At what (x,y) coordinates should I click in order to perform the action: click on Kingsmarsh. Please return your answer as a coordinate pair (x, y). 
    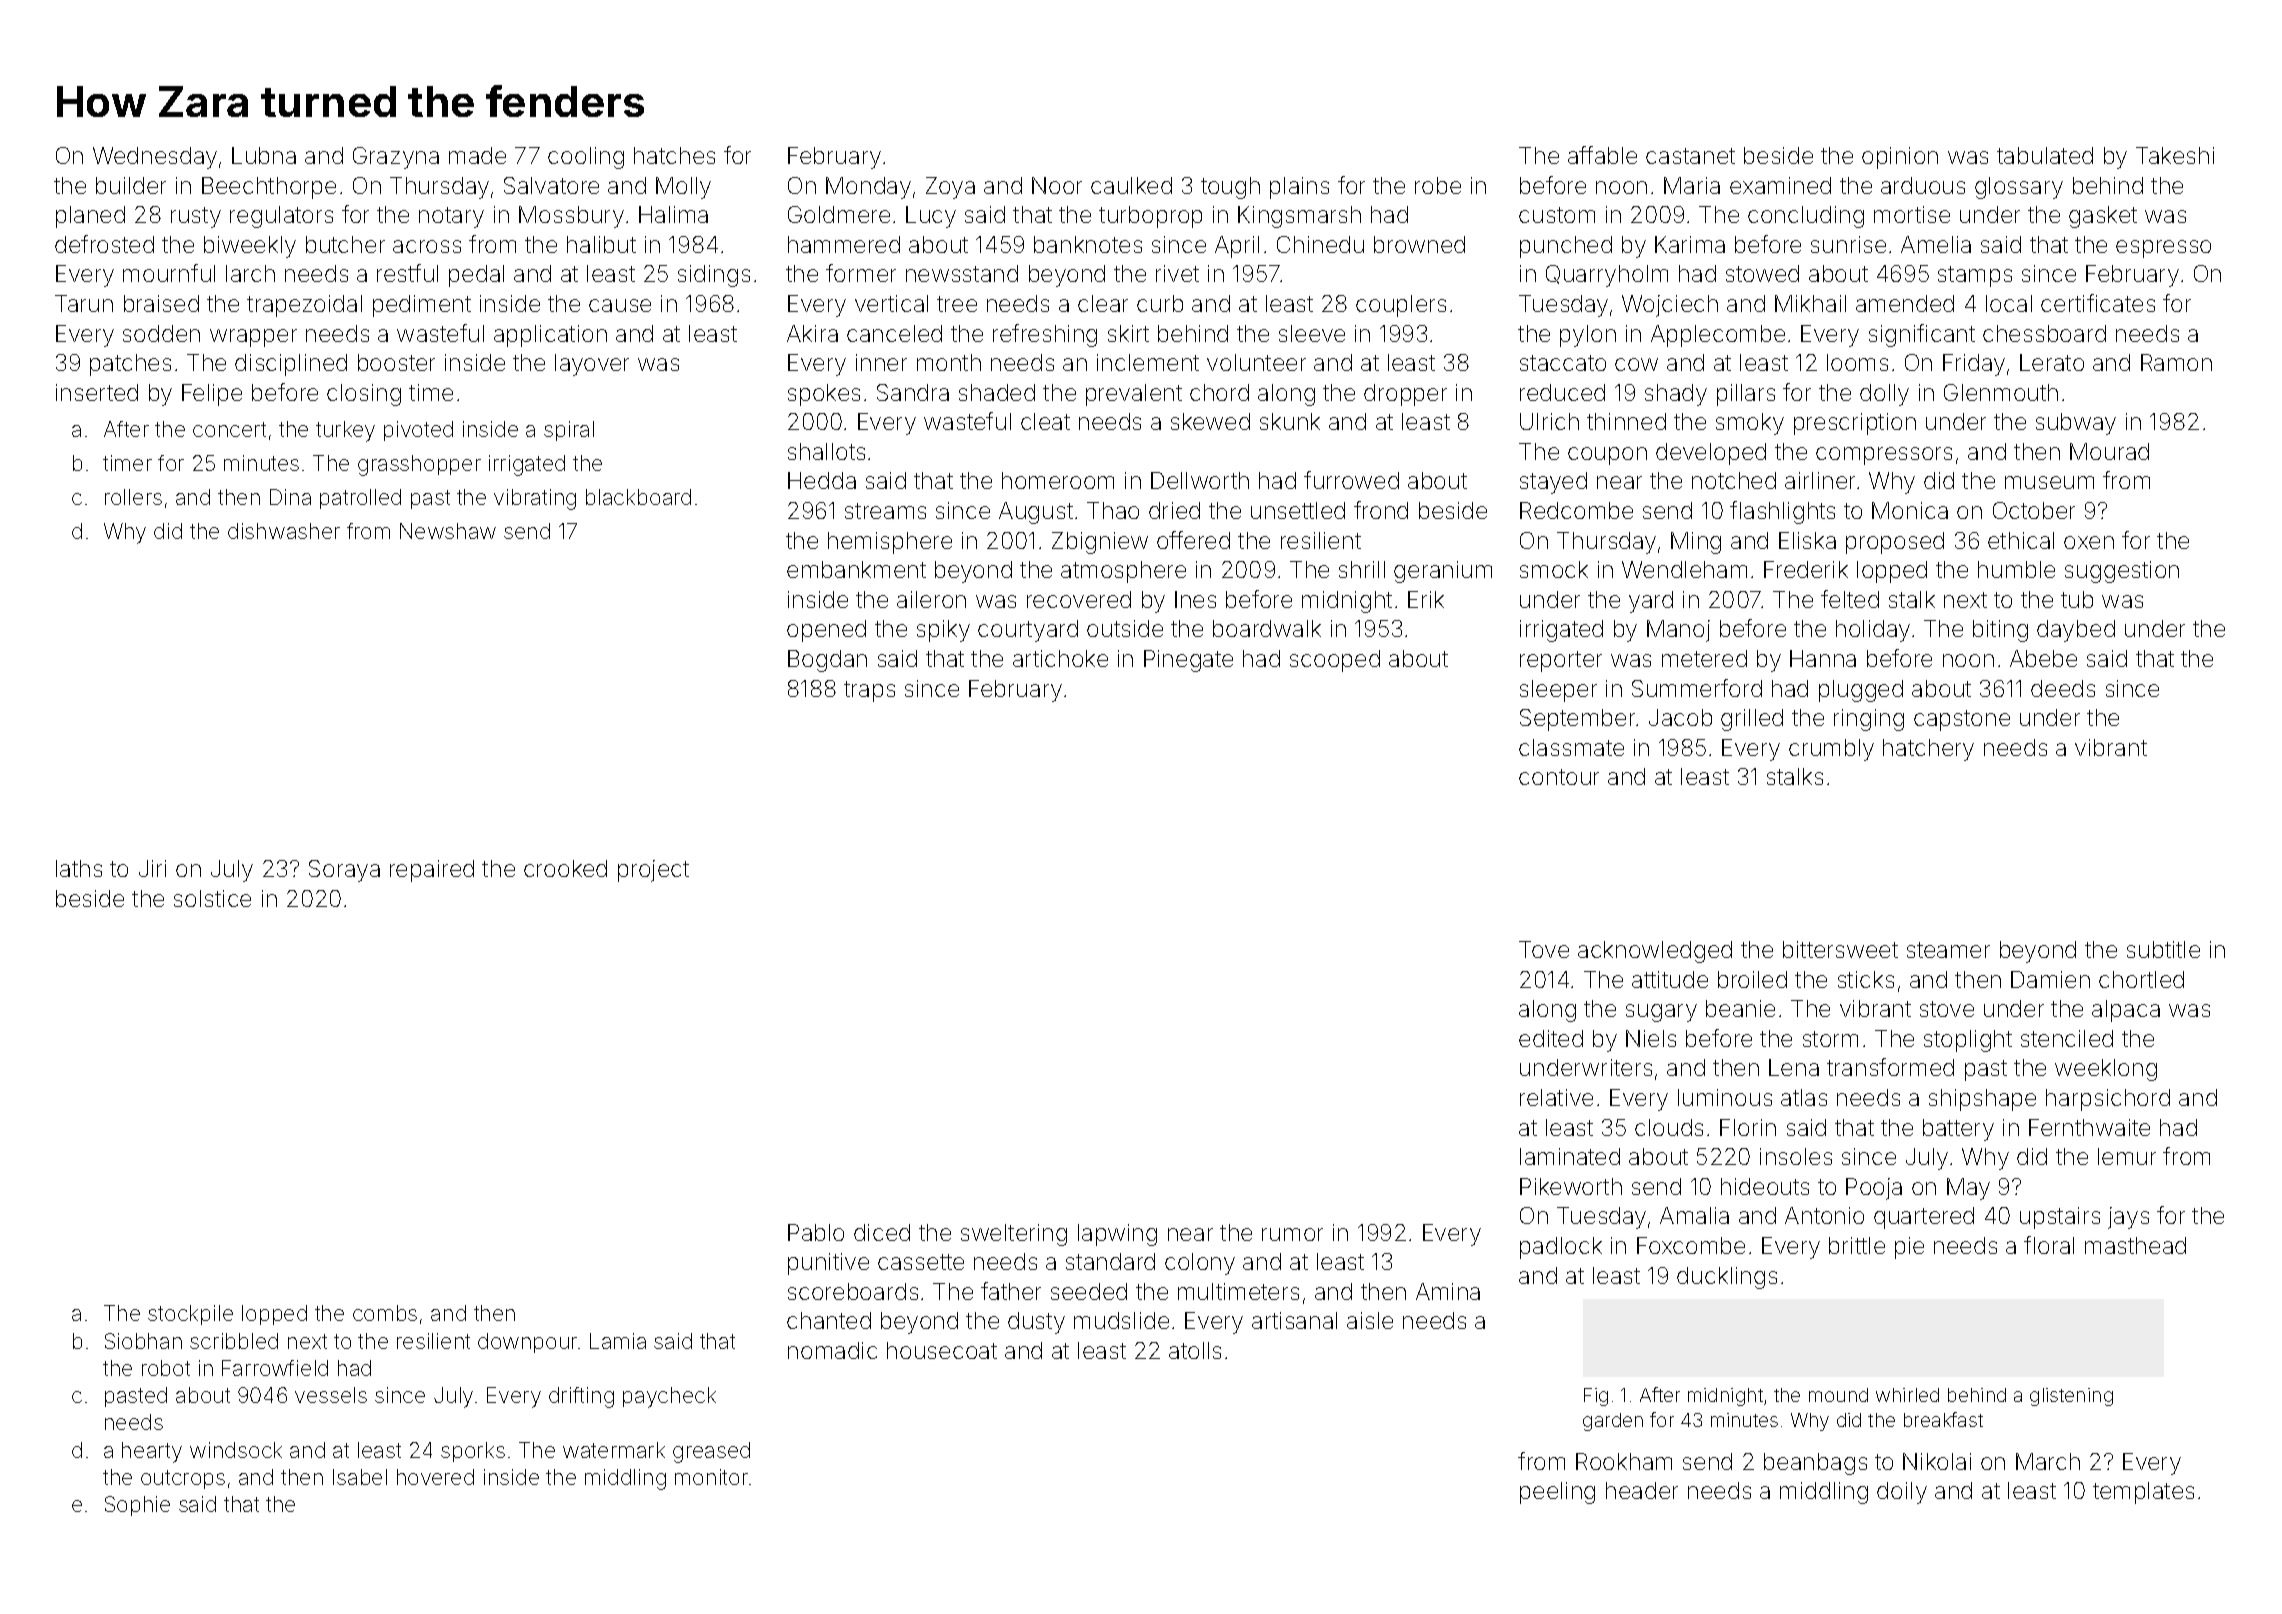
    Looking at the image, I should click on (1299, 217).
